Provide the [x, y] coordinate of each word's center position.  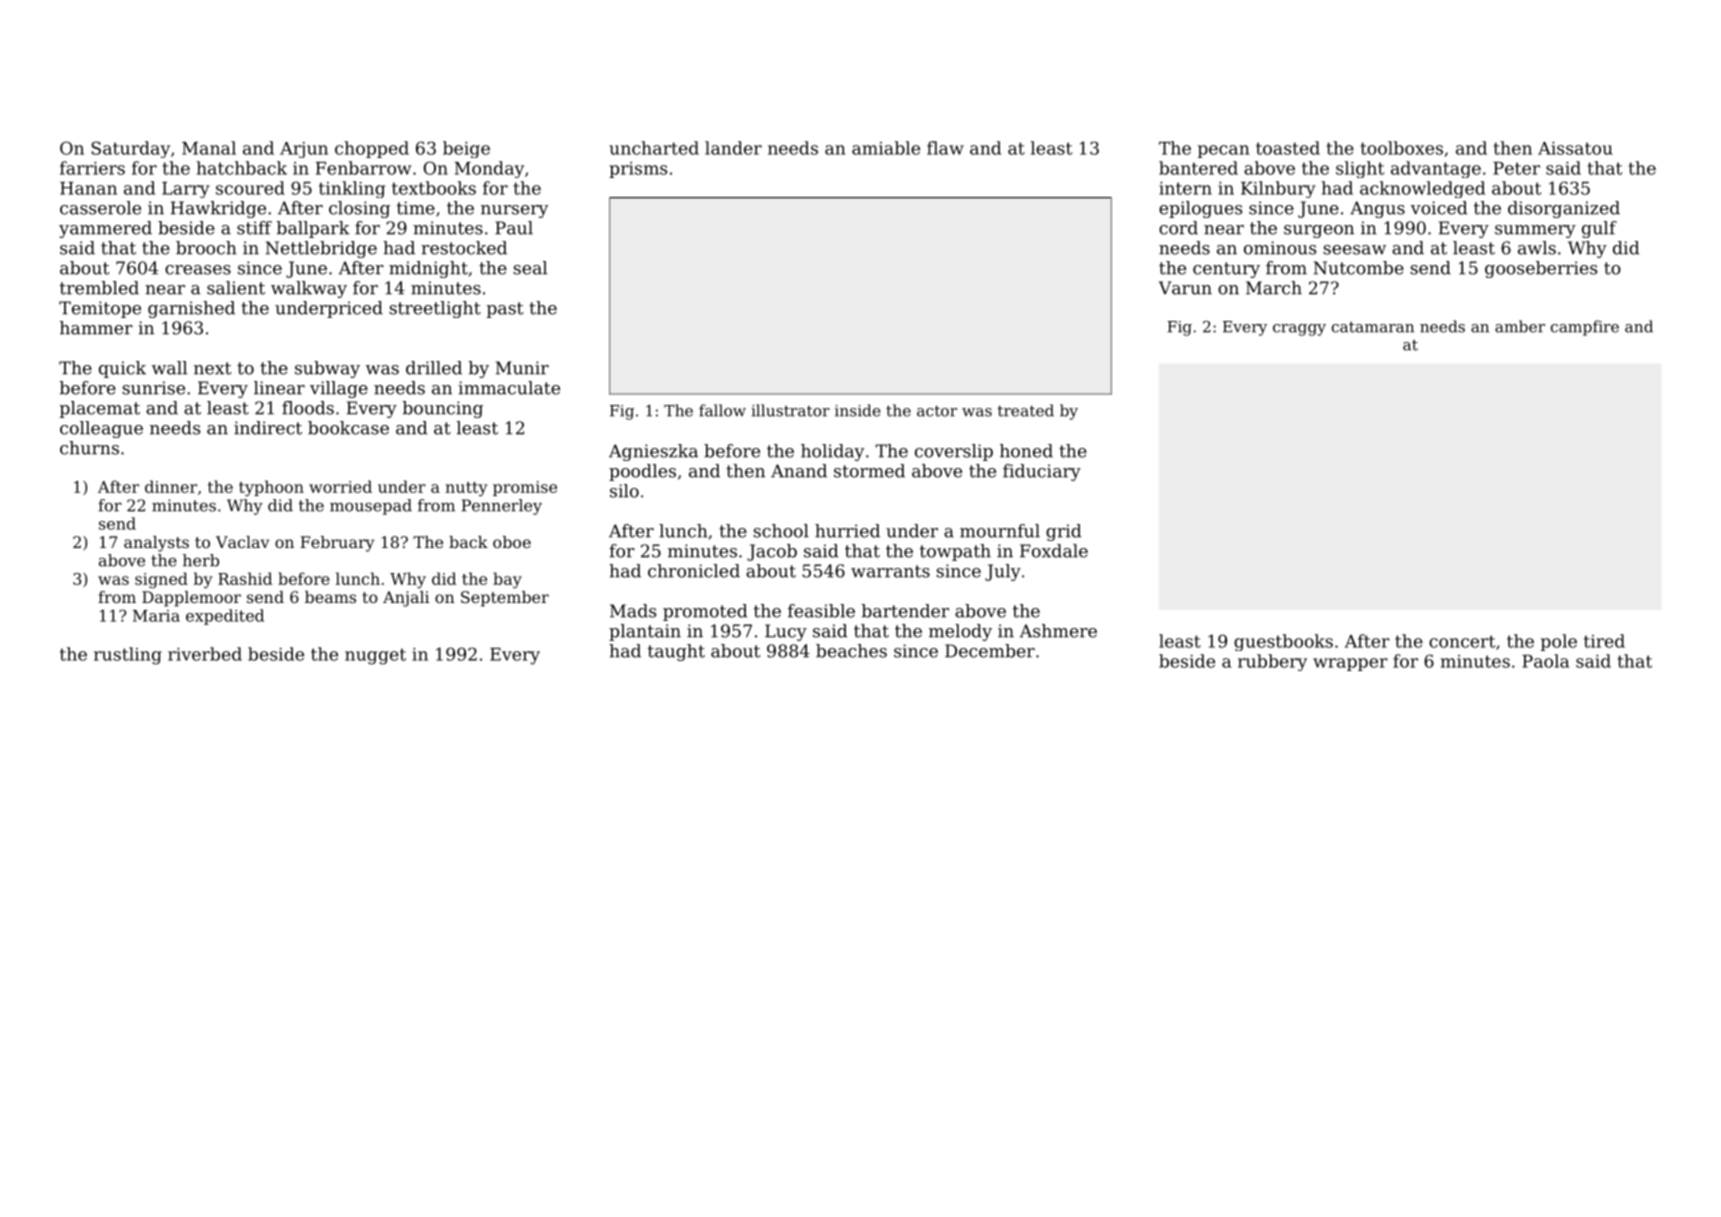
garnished [191, 309]
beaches [851, 651]
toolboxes [1401, 148]
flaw [945, 148]
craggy [1299, 330]
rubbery [1272, 662]
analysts [156, 544]
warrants [890, 571]
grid [1063, 532]
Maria [156, 616]
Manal [209, 148]
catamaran [1373, 327]
